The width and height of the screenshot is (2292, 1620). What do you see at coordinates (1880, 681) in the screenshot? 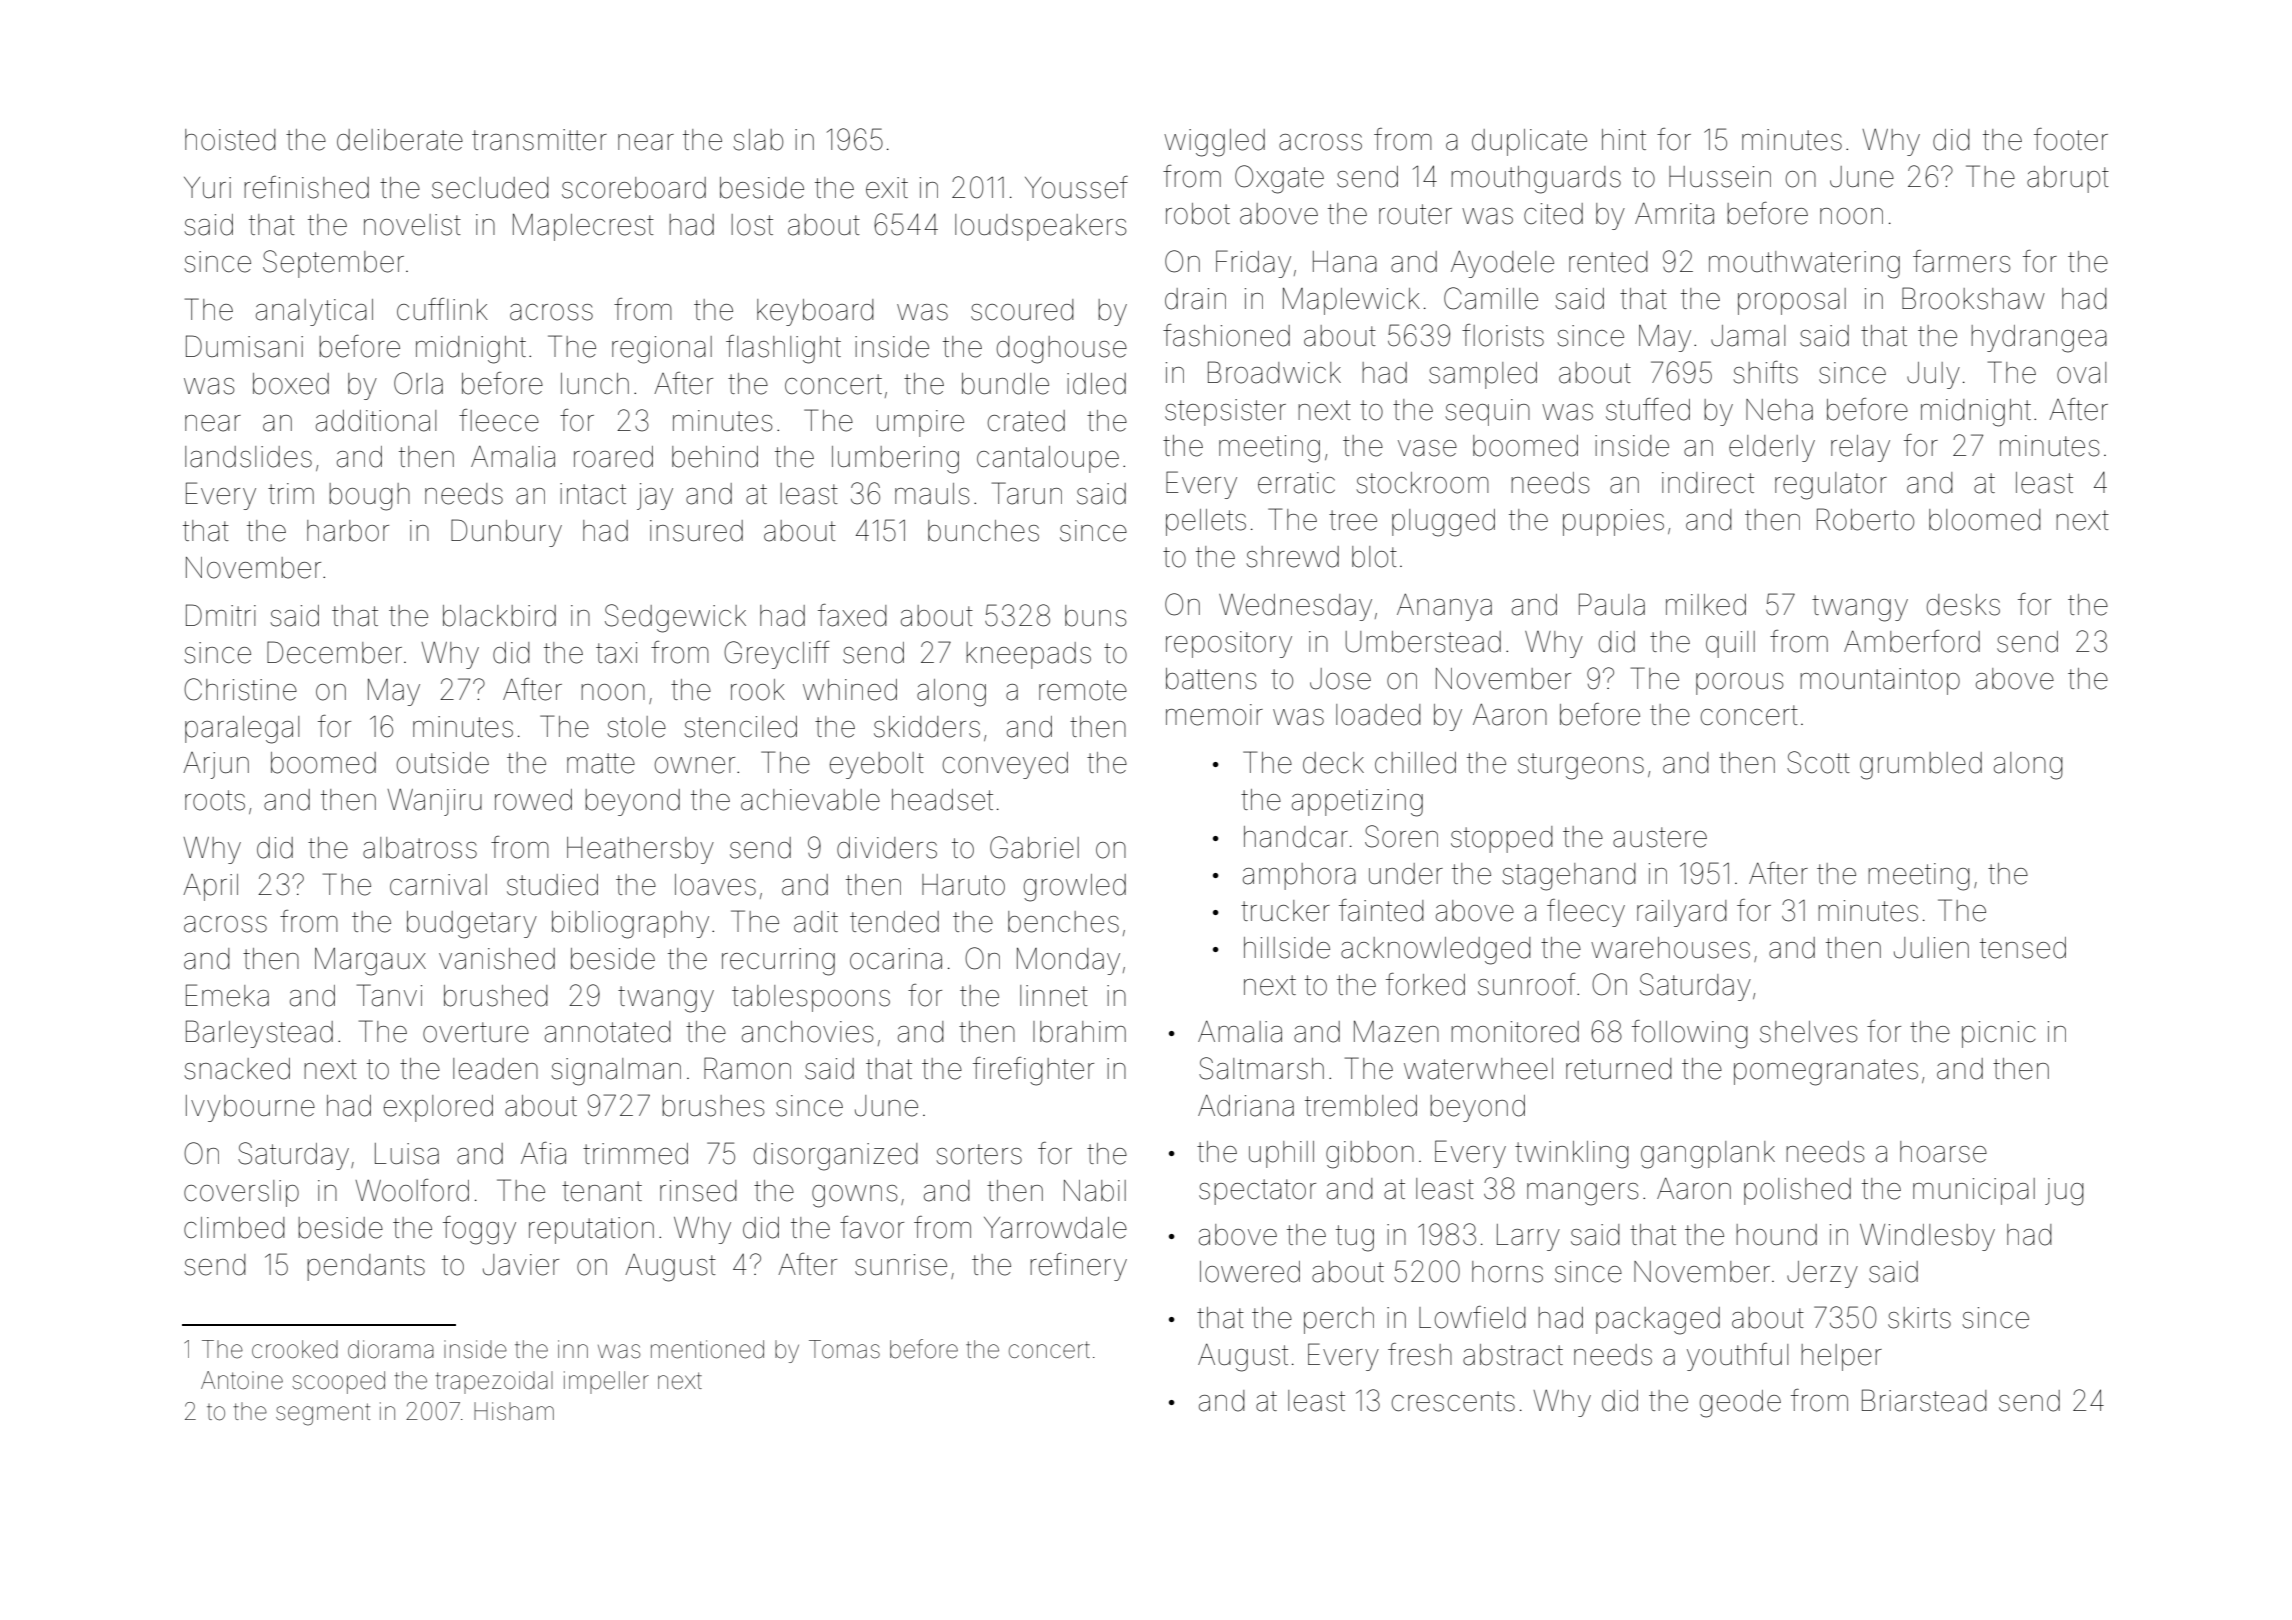
I see `mountaintop` at bounding box center [1880, 681].
